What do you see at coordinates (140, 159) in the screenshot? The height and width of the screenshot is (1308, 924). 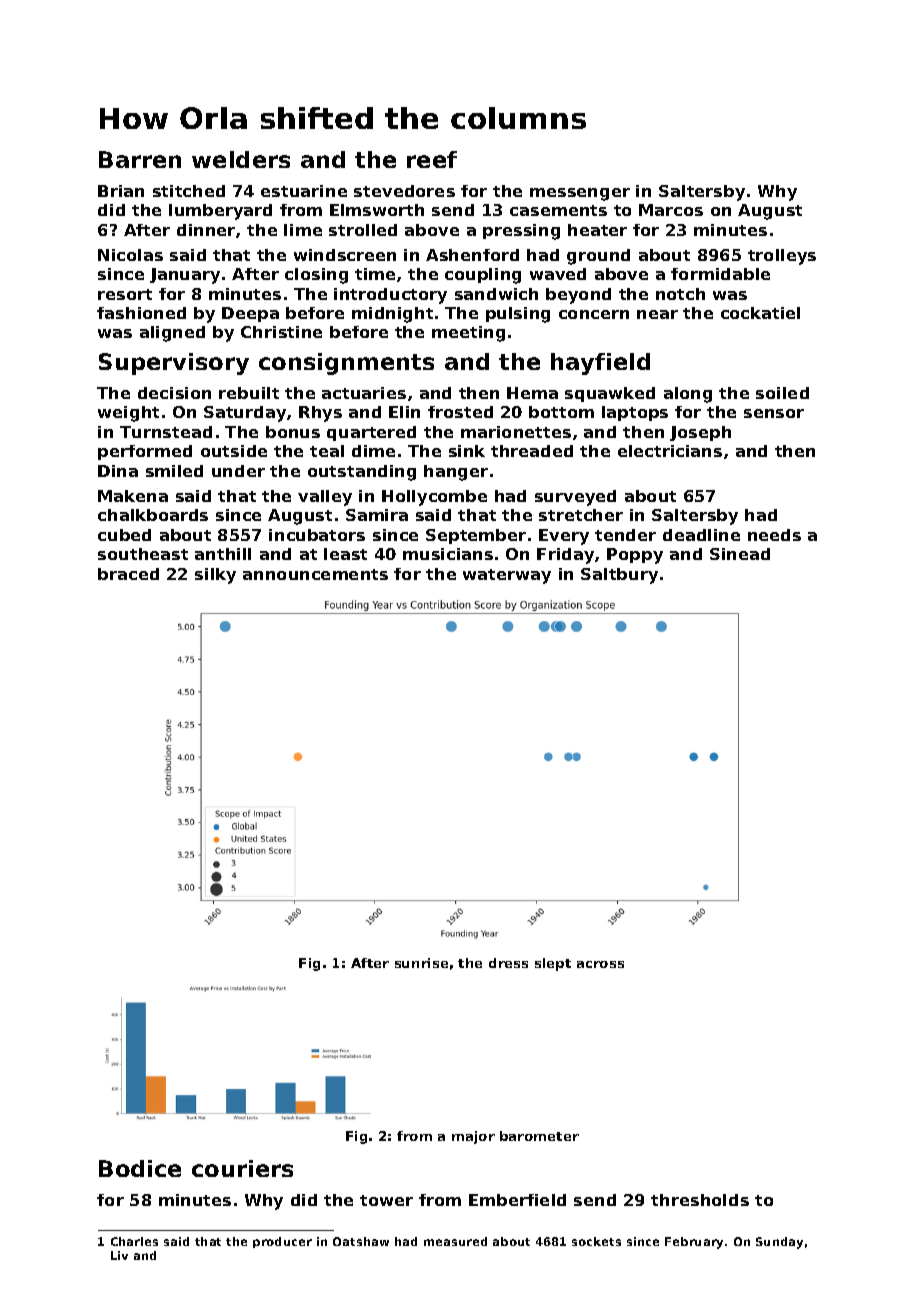 I see `Barren` at bounding box center [140, 159].
